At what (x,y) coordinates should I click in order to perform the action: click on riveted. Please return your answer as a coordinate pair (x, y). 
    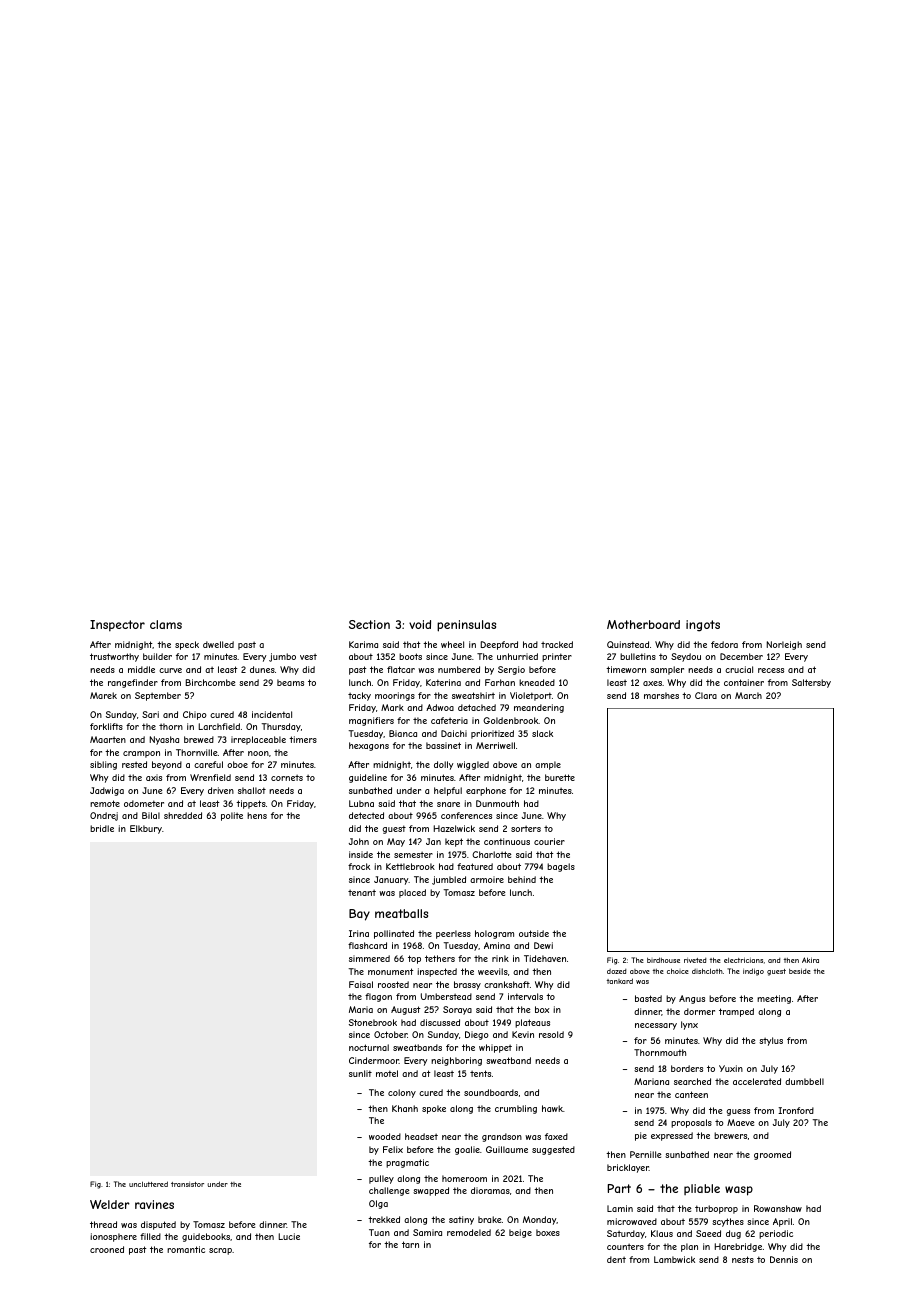
    Looking at the image, I should click on (695, 960).
